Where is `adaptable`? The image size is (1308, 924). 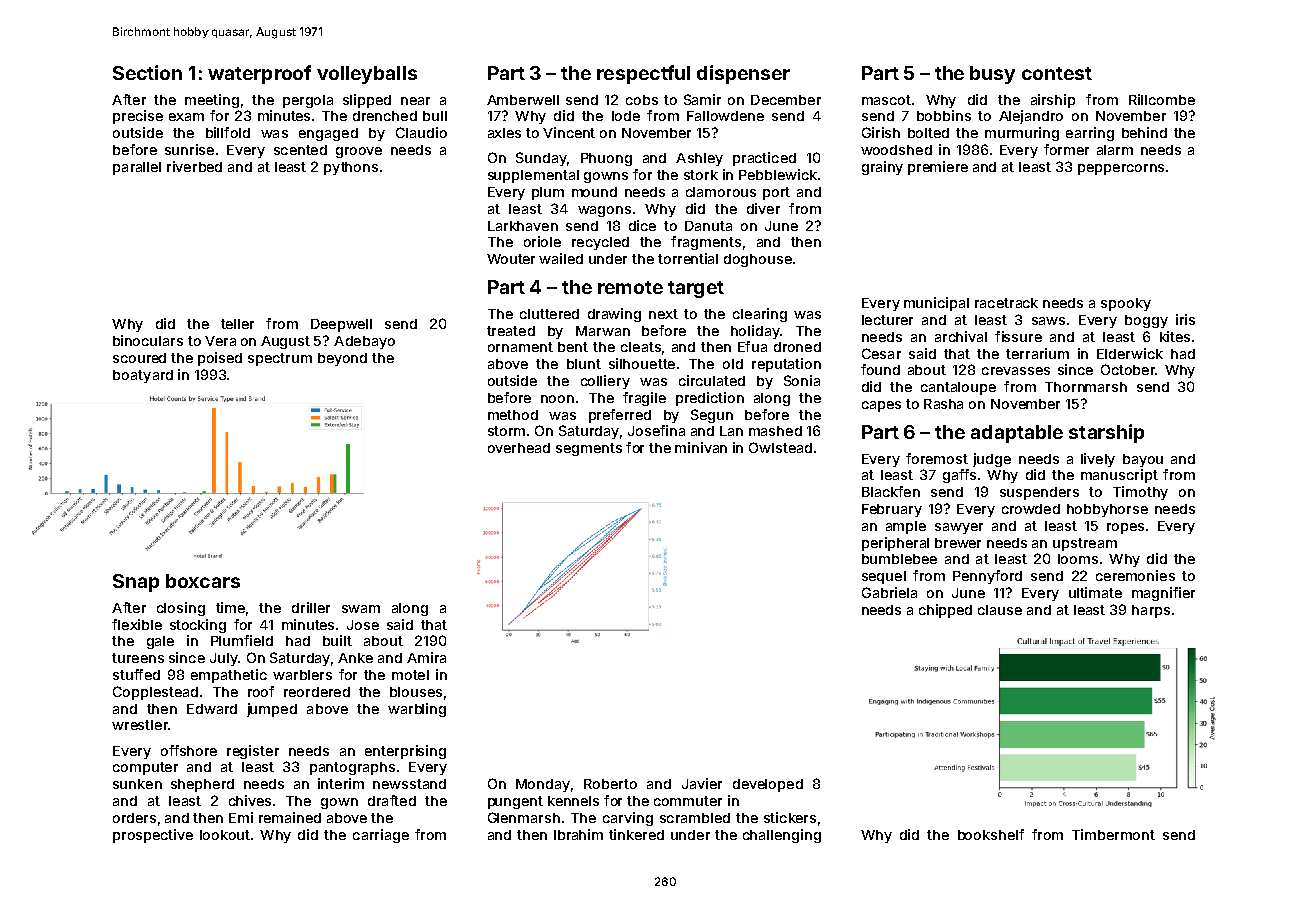
adaptable is located at coordinates (1017, 434).
